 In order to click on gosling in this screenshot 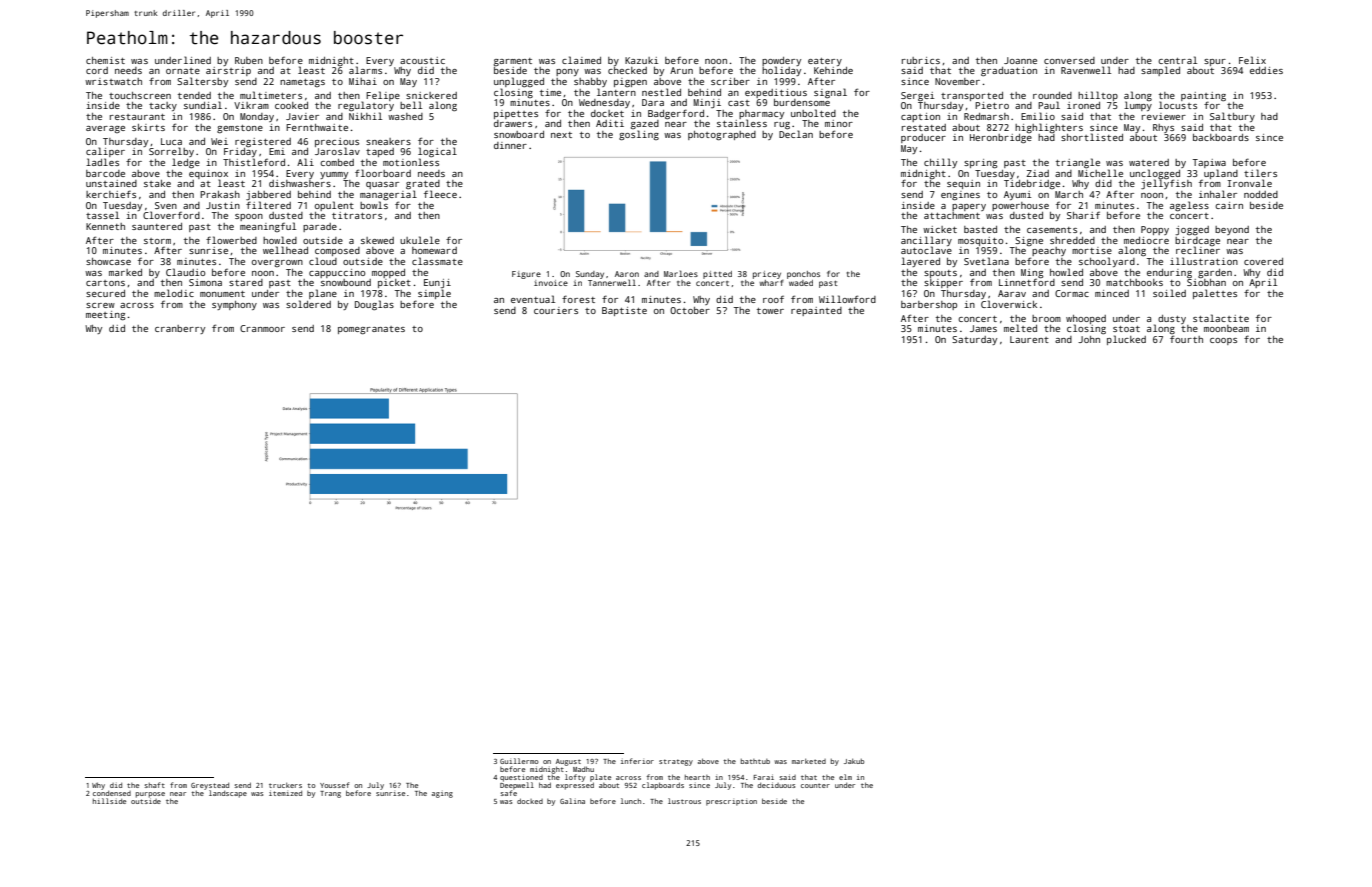, I will do `click(639, 135)`.
